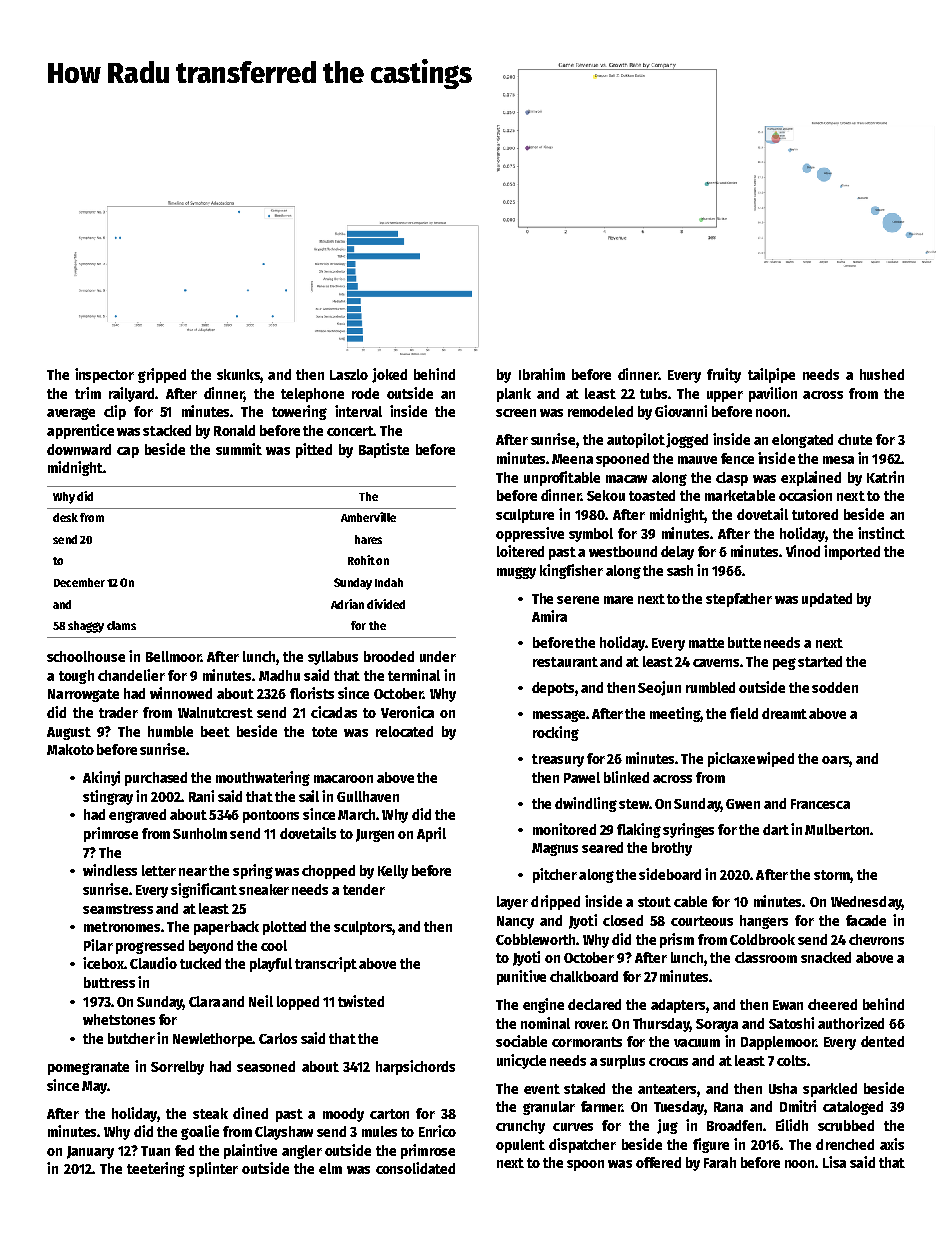 Image resolution: width=952 pixels, height=1233 pixels. What do you see at coordinates (653, 393) in the image?
I see `tubs` at bounding box center [653, 393].
